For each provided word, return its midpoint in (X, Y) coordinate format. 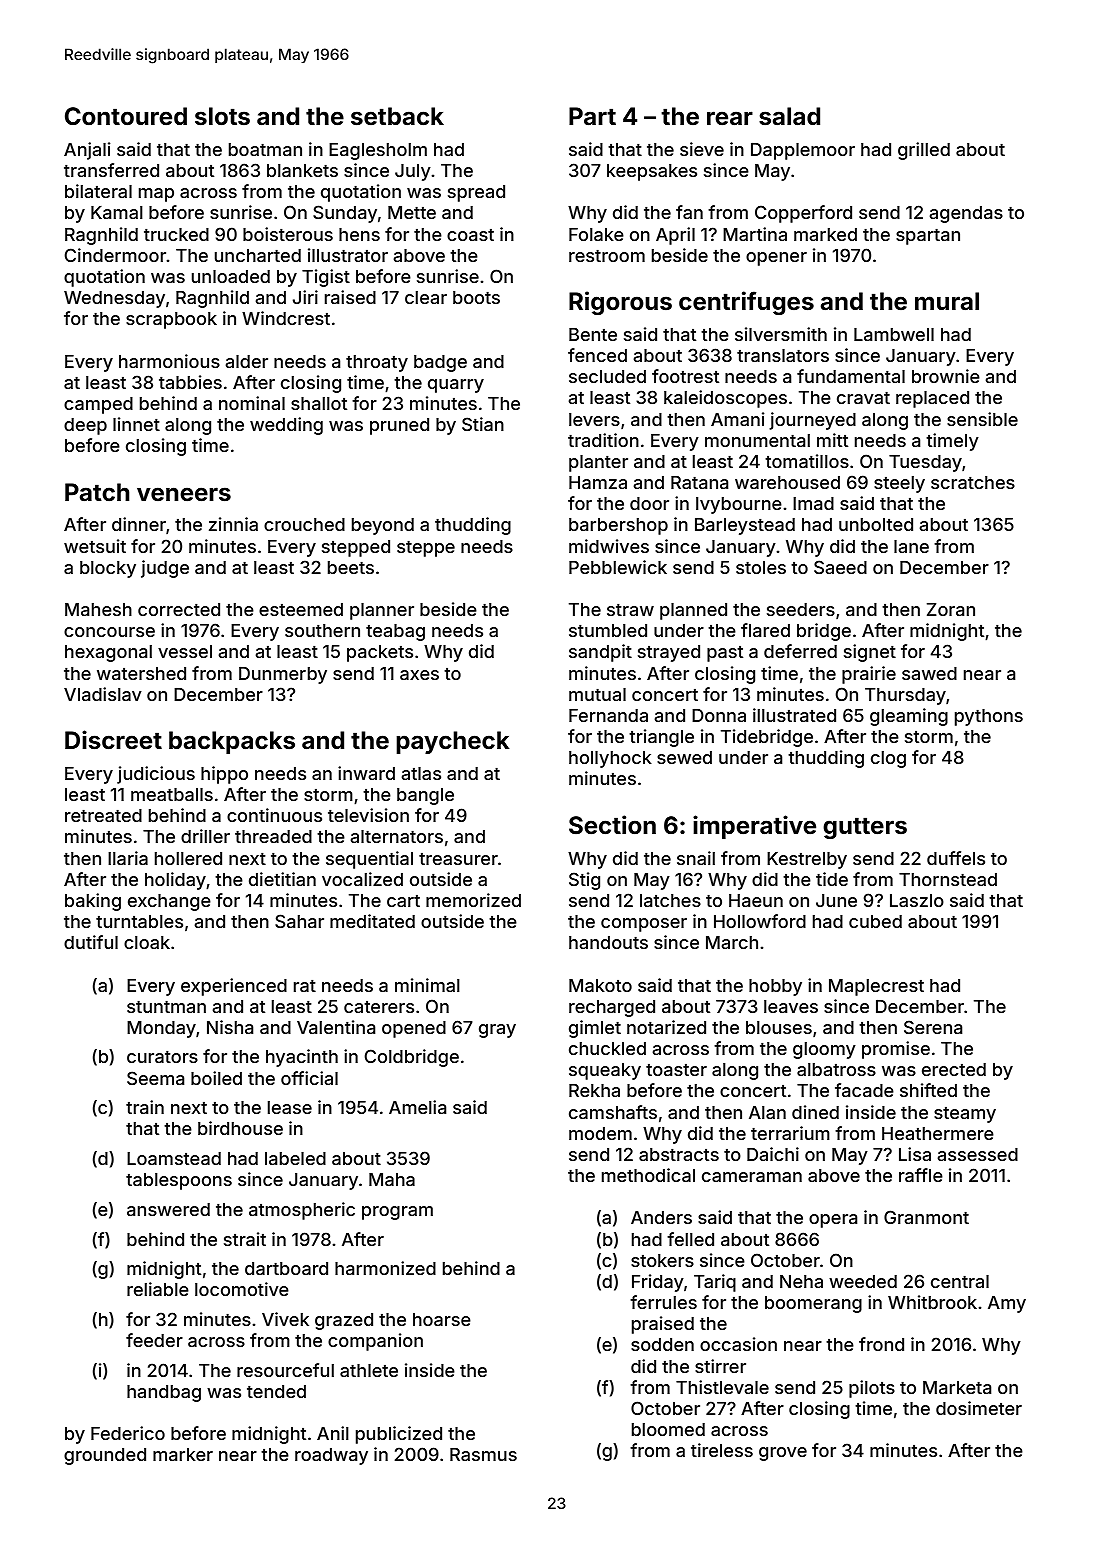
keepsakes (652, 172)
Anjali (87, 151)
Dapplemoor (803, 151)
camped (98, 405)
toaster (676, 1070)
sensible (982, 419)
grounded (105, 1456)
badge (440, 363)
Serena (933, 1027)
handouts (608, 942)
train (145, 1107)
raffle (921, 1175)
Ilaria (128, 858)
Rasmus (483, 1454)
